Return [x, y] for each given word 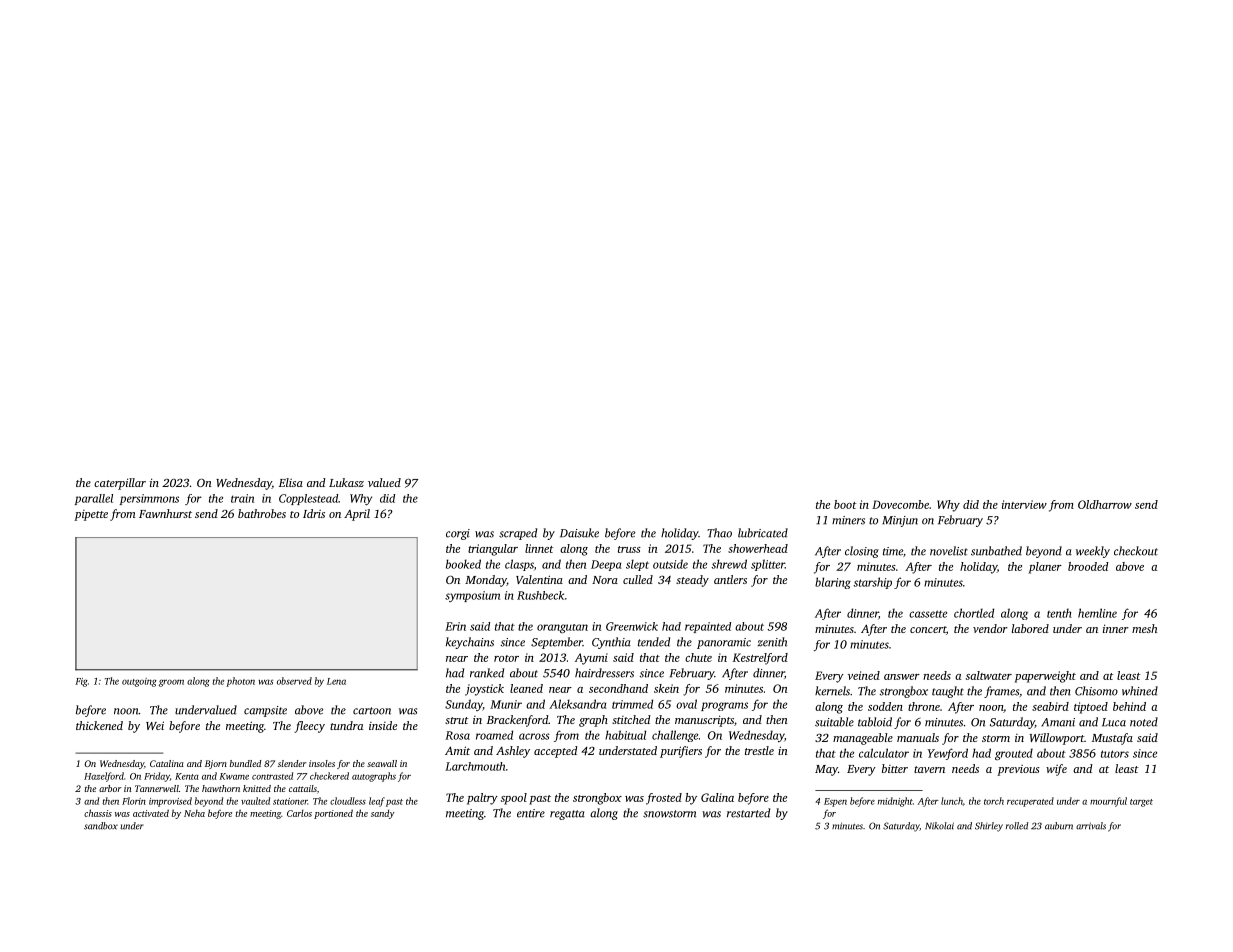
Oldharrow [1105, 504]
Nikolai [939, 826]
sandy [383, 814]
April [357, 515]
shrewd [729, 564]
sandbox [101, 826]
